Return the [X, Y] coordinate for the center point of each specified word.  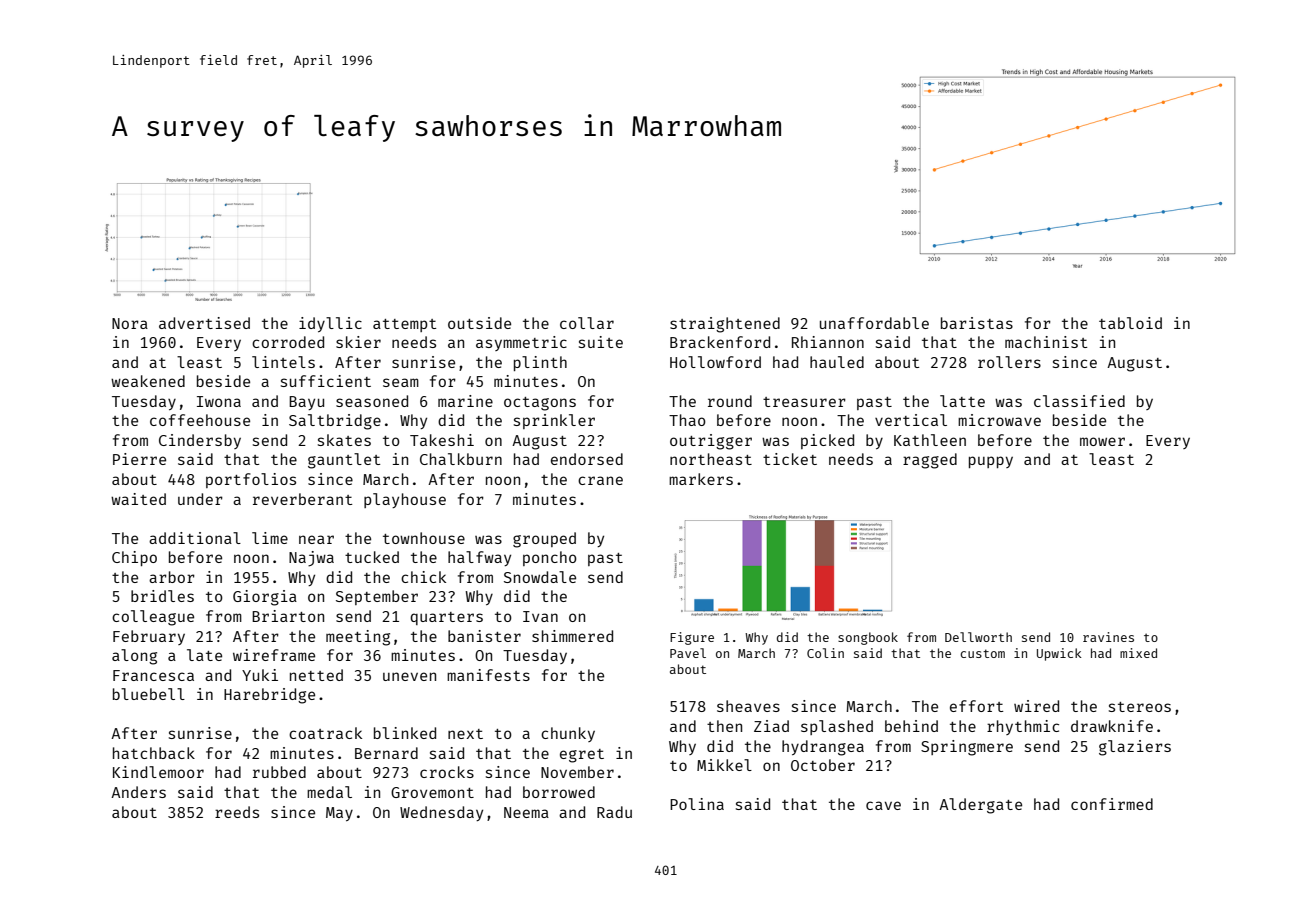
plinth [540, 363]
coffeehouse [200, 420]
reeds [237, 812]
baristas [977, 323]
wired [1036, 706]
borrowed [559, 792]
